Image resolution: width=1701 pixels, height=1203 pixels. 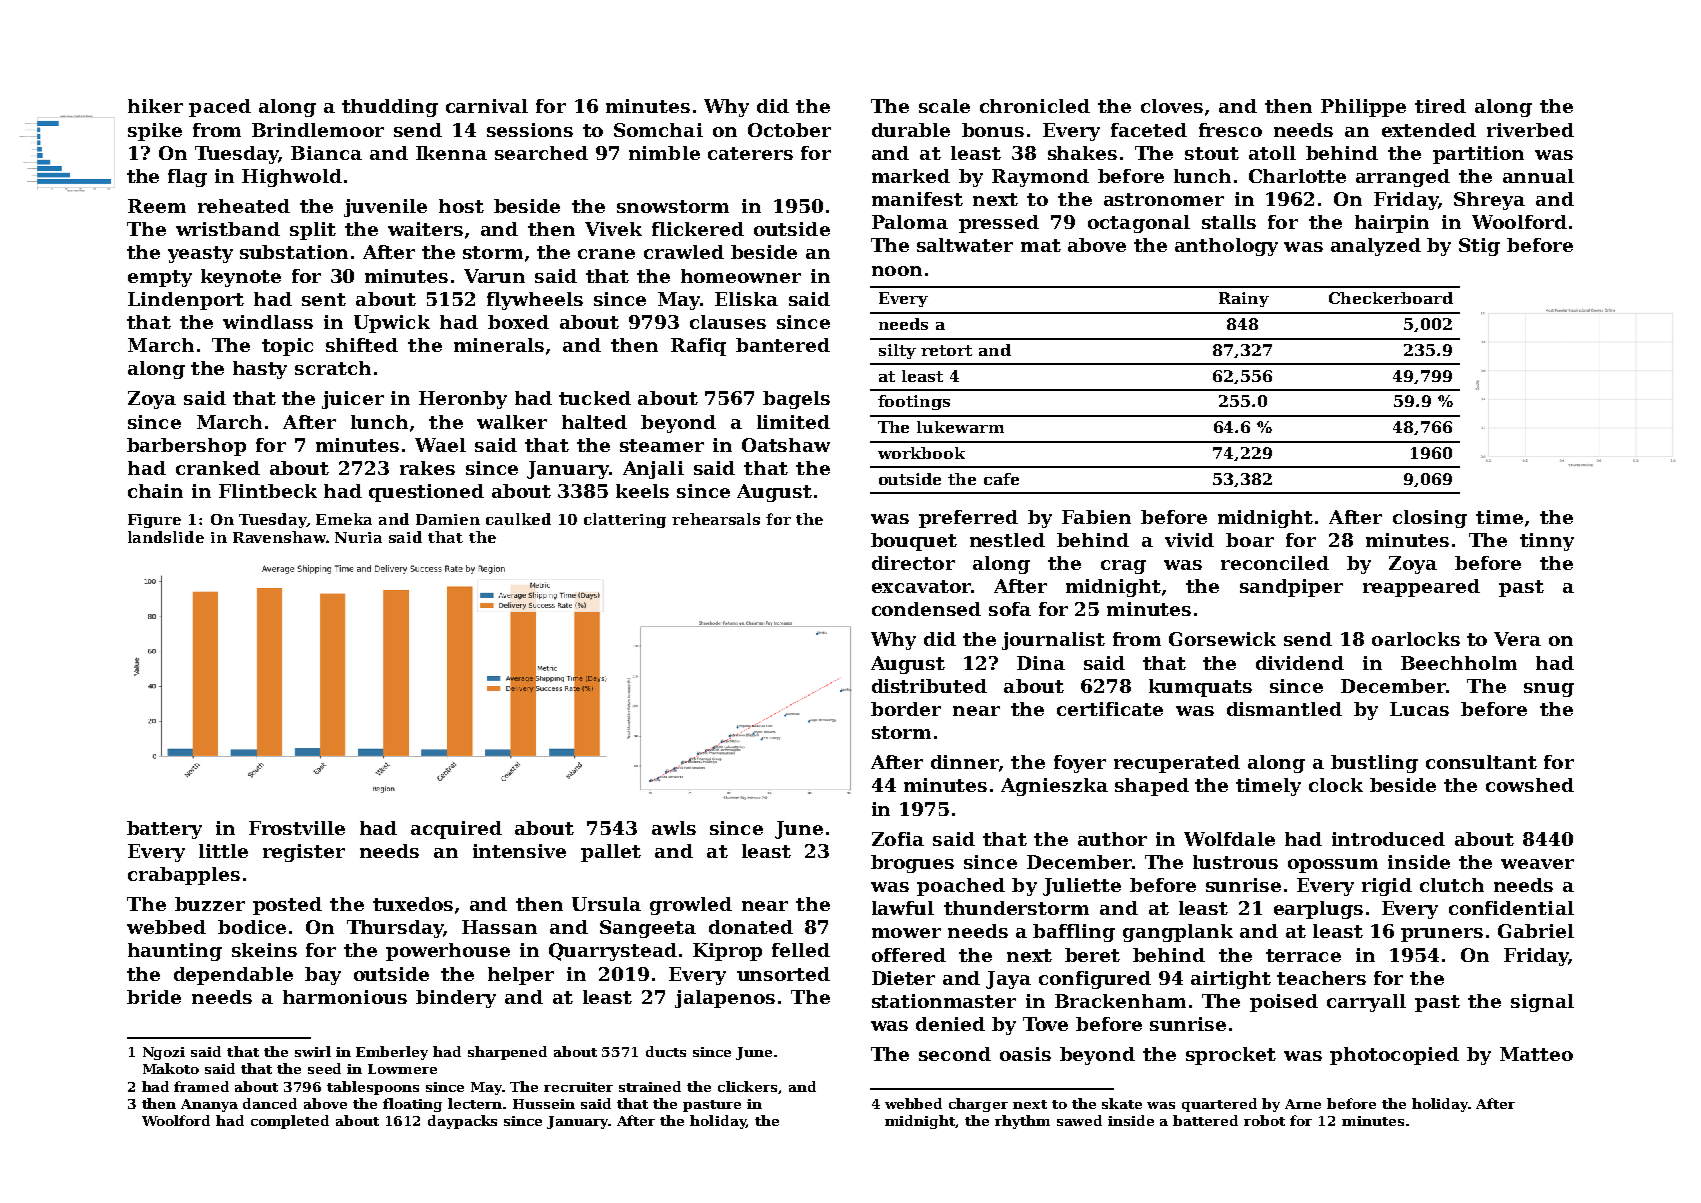 What do you see at coordinates (392, 324) in the page?
I see `Upwick` at bounding box center [392, 324].
